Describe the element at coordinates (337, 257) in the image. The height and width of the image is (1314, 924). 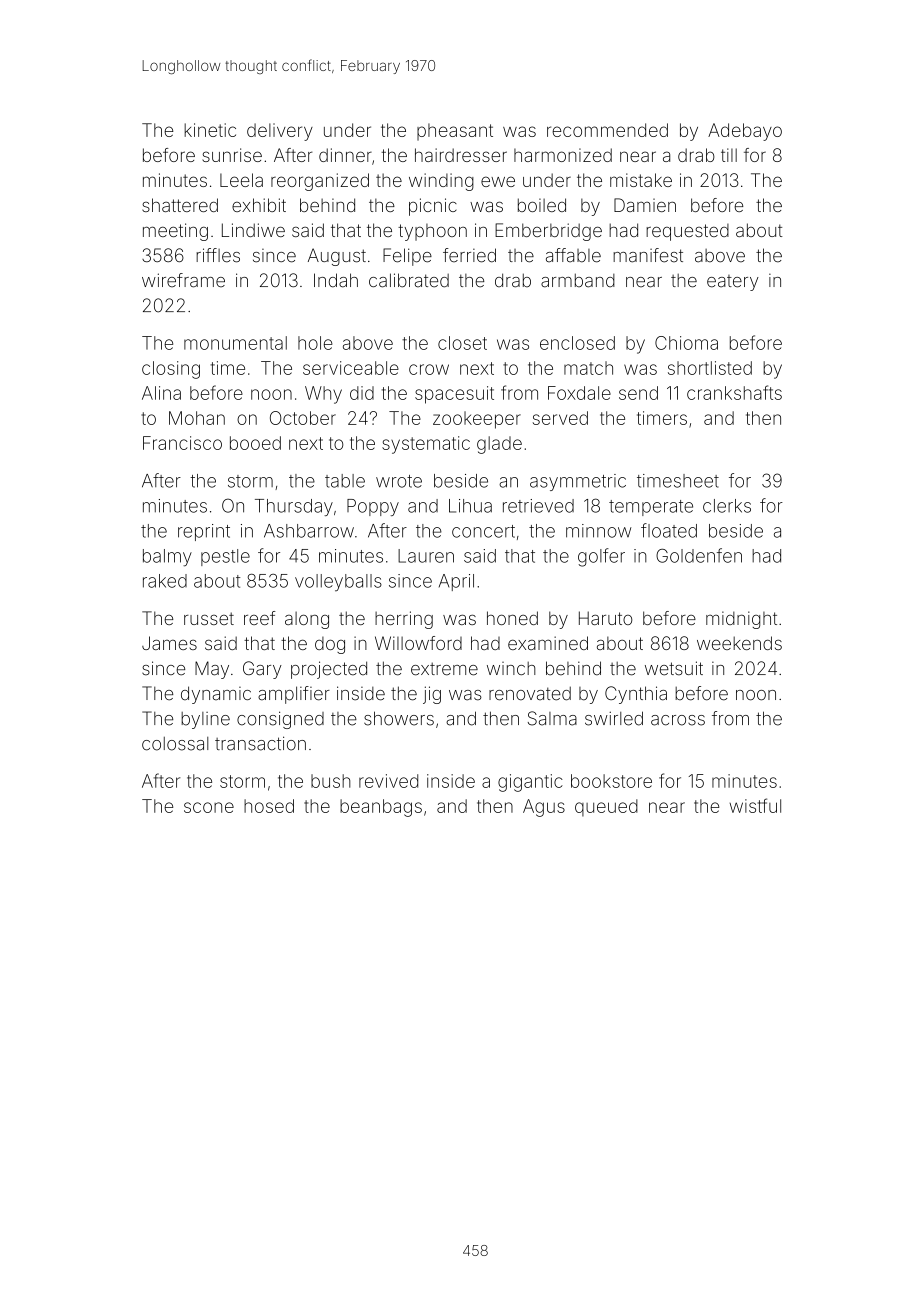
I see `August` at that location.
